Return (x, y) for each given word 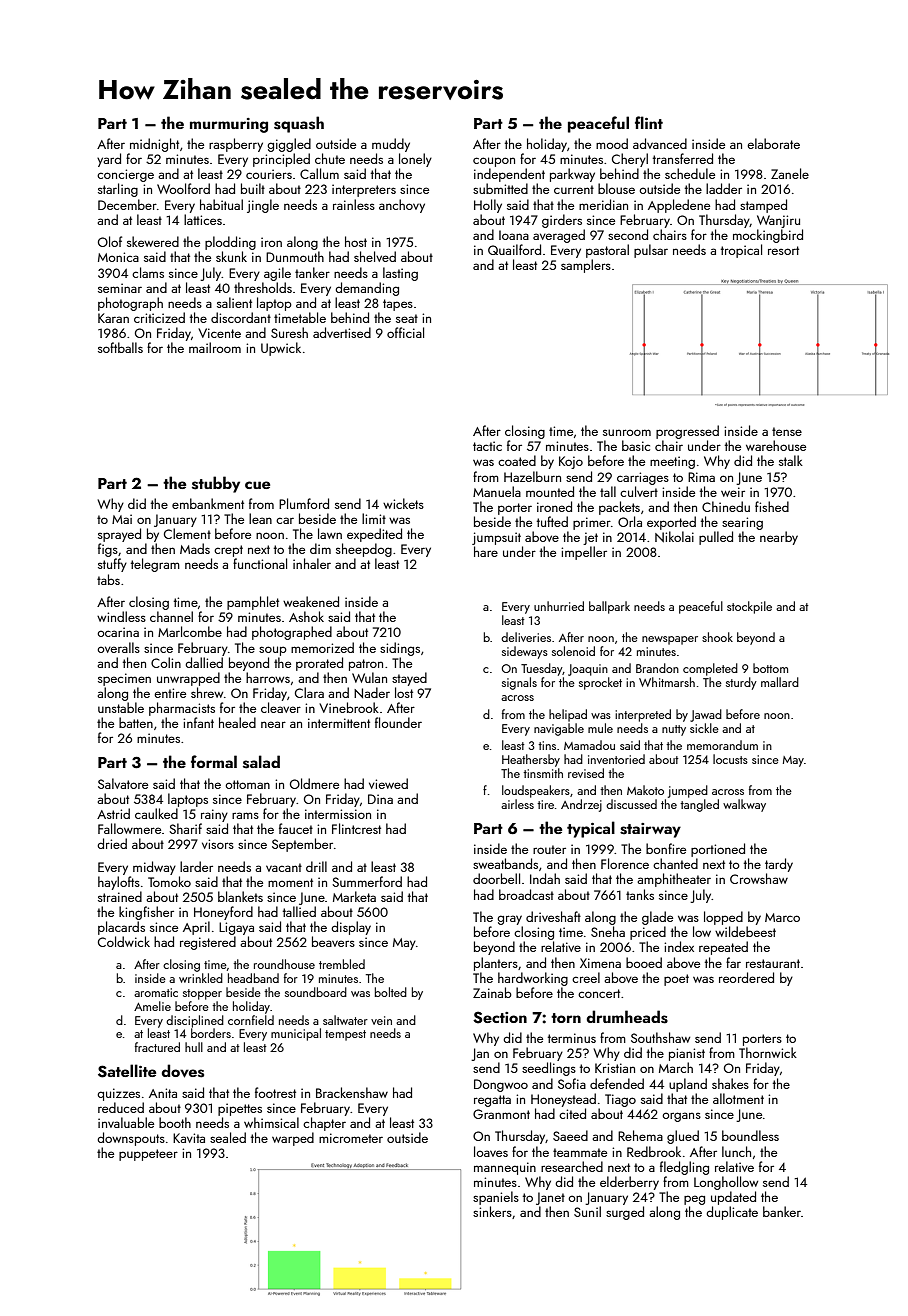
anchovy (402, 206)
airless (517, 804)
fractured (157, 1047)
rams (245, 815)
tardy (779, 865)
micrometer (351, 1138)
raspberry (236, 145)
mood (612, 143)
